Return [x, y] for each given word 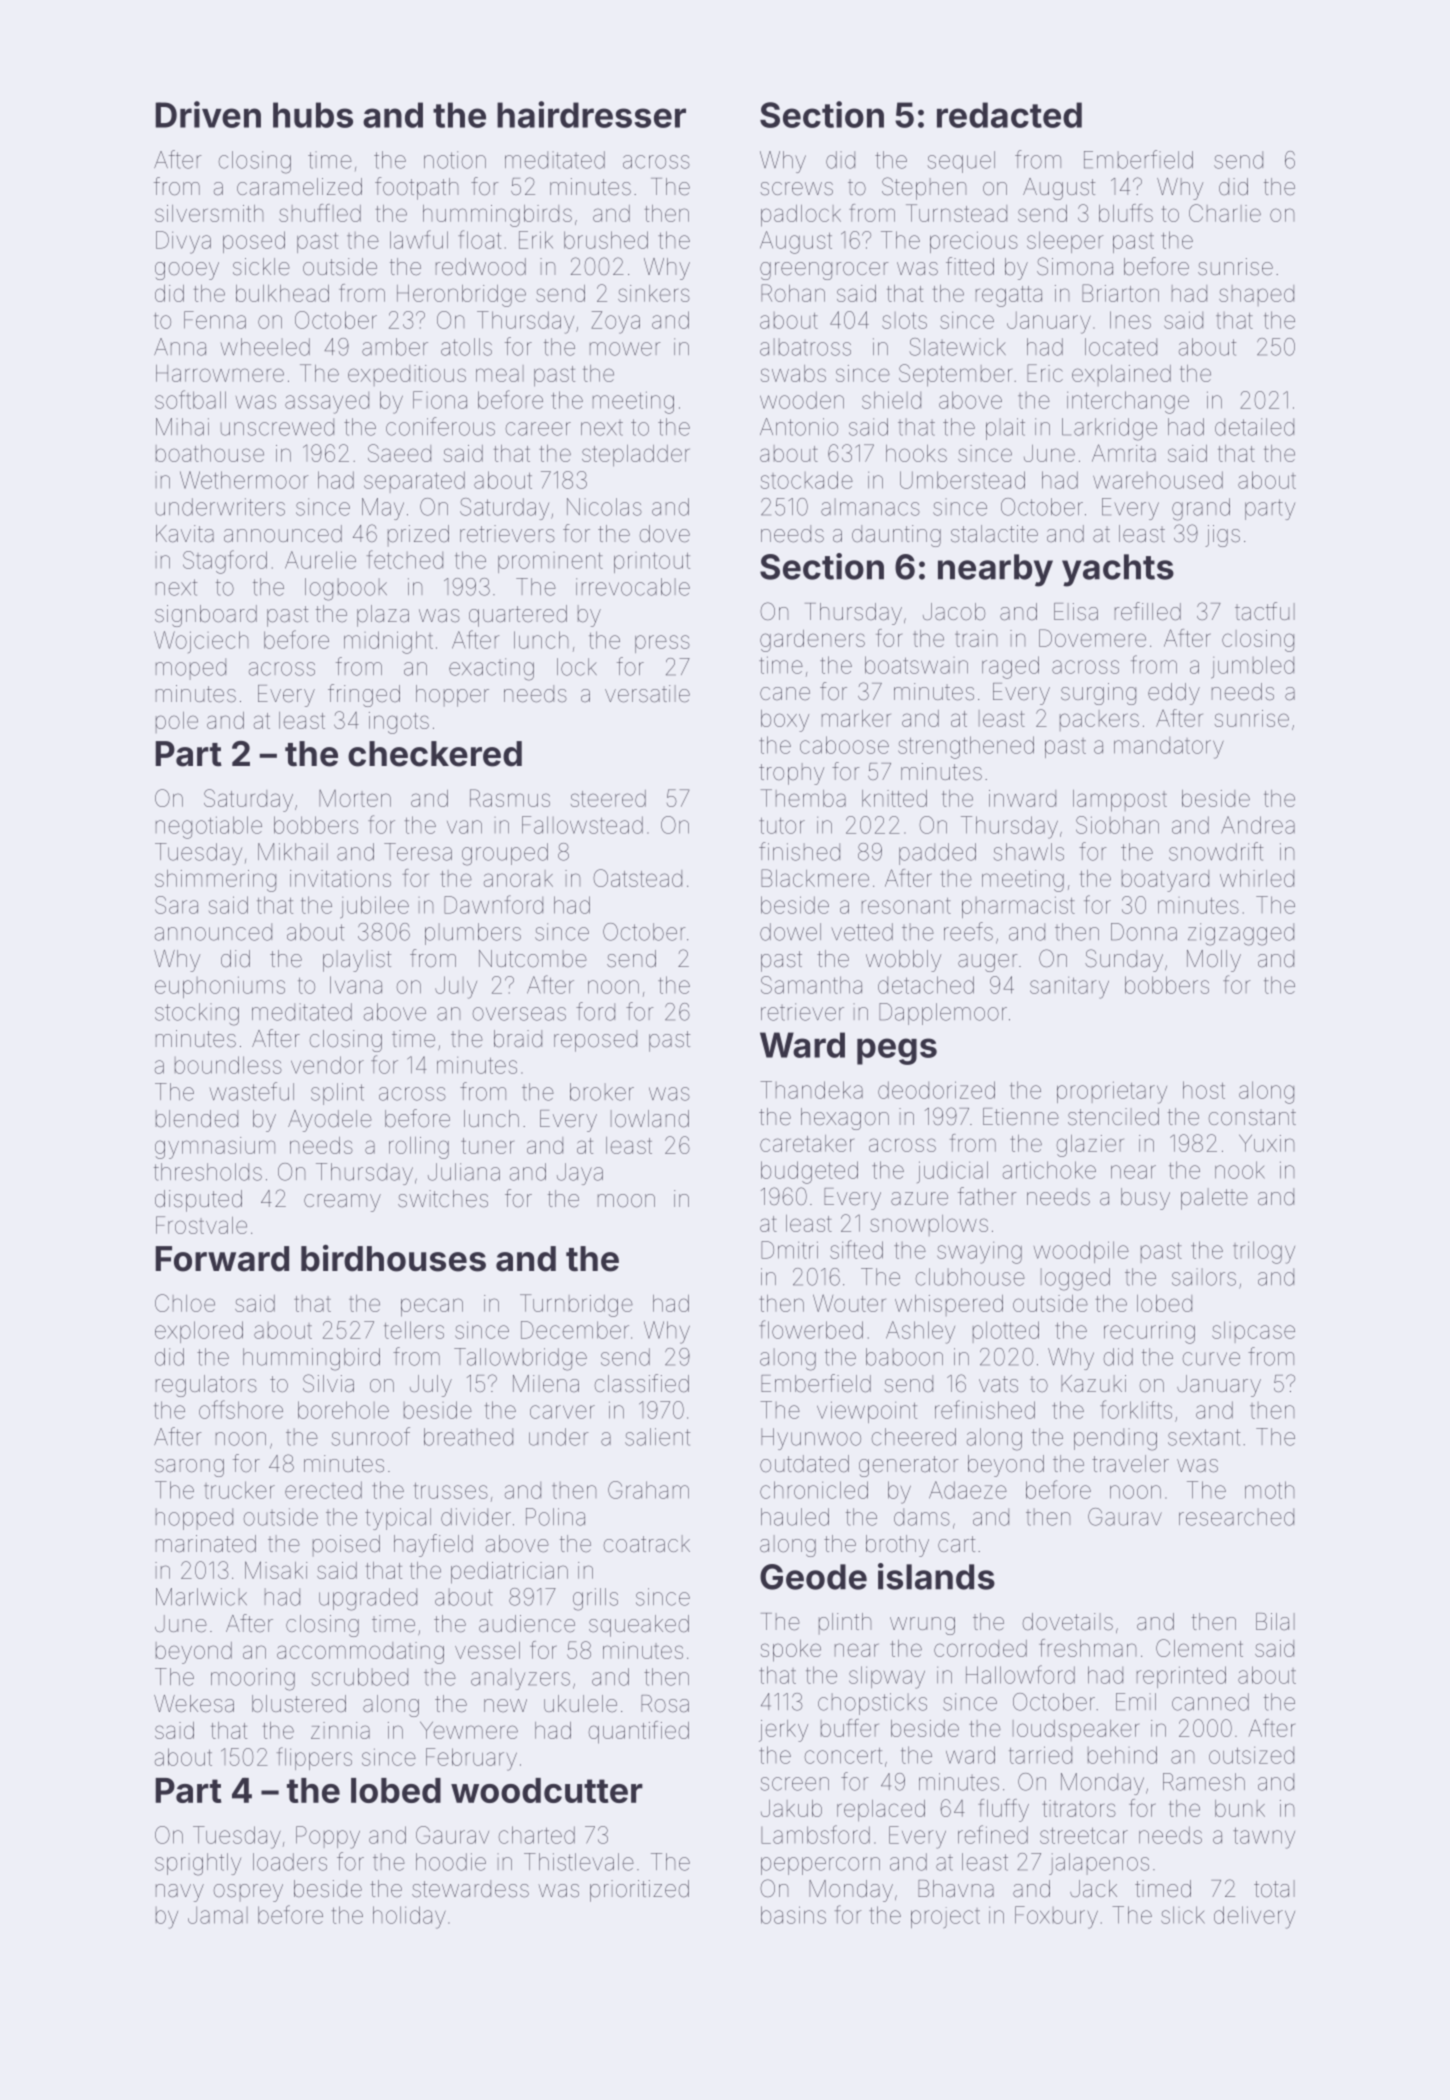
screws [796, 189]
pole [177, 722]
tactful [1265, 611]
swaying [979, 1253]
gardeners [812, 641]
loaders [290, 1862]
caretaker [807, 1143]
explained [1121, 375]
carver [562, 1412]
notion [455, 160]
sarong [189, 1468]
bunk [1240, 1808]
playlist [357, 961]
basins [793, 1915]
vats [998, 1384]
